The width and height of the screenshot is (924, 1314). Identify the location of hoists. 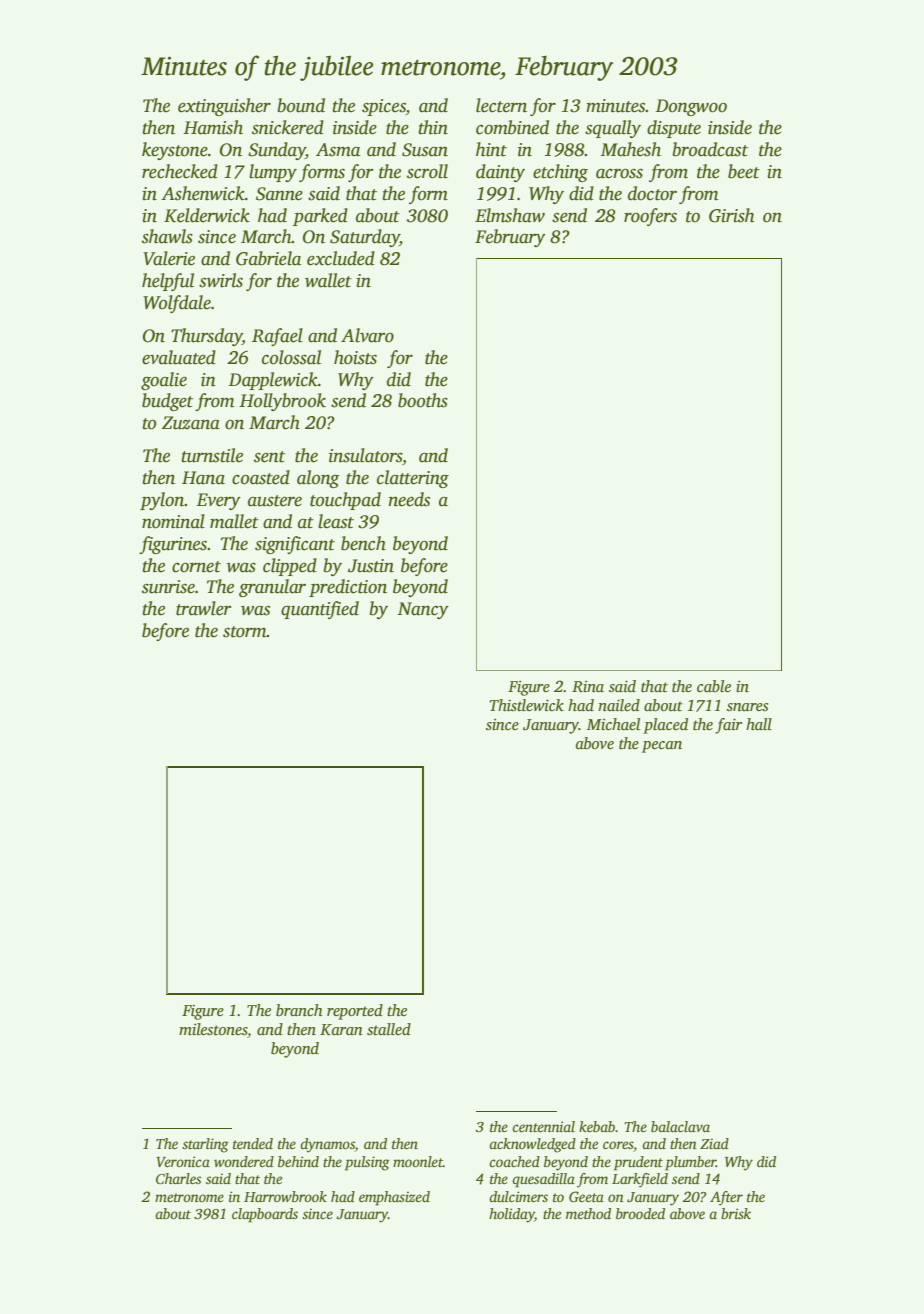
(355, 357).
